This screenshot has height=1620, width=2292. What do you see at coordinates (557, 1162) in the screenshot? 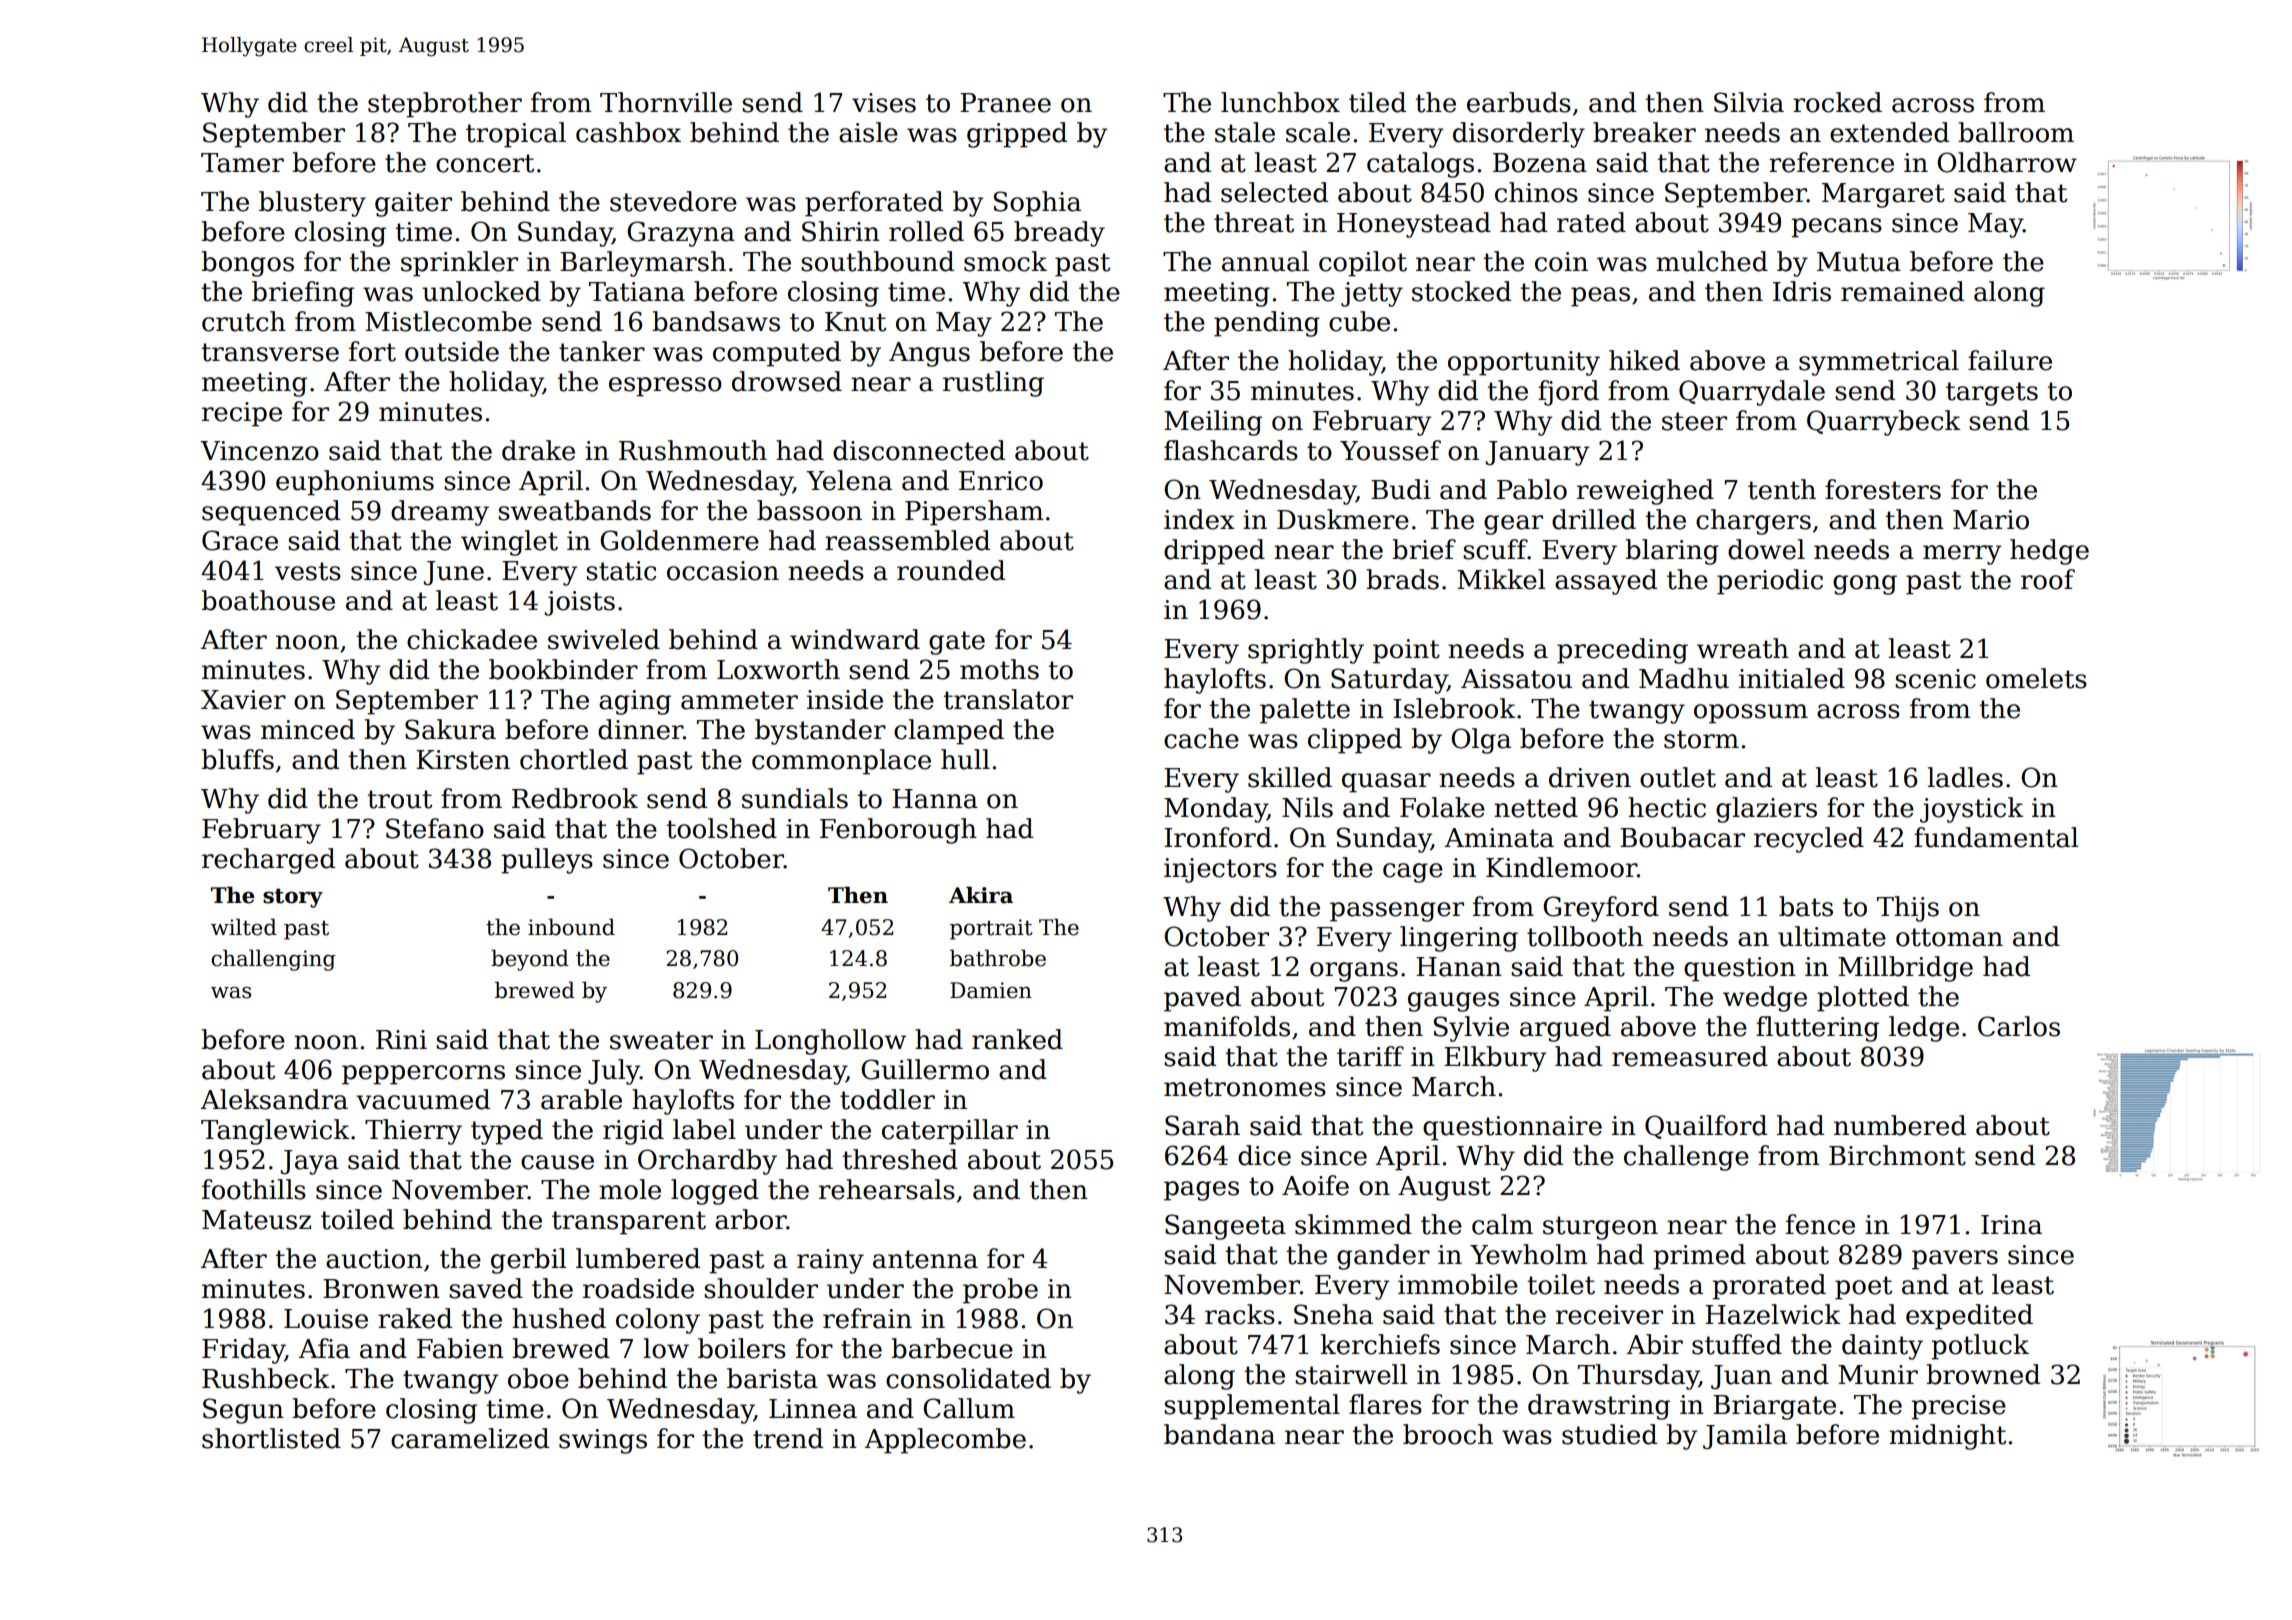
I see `cause` at bounding box center [557, 1162].
